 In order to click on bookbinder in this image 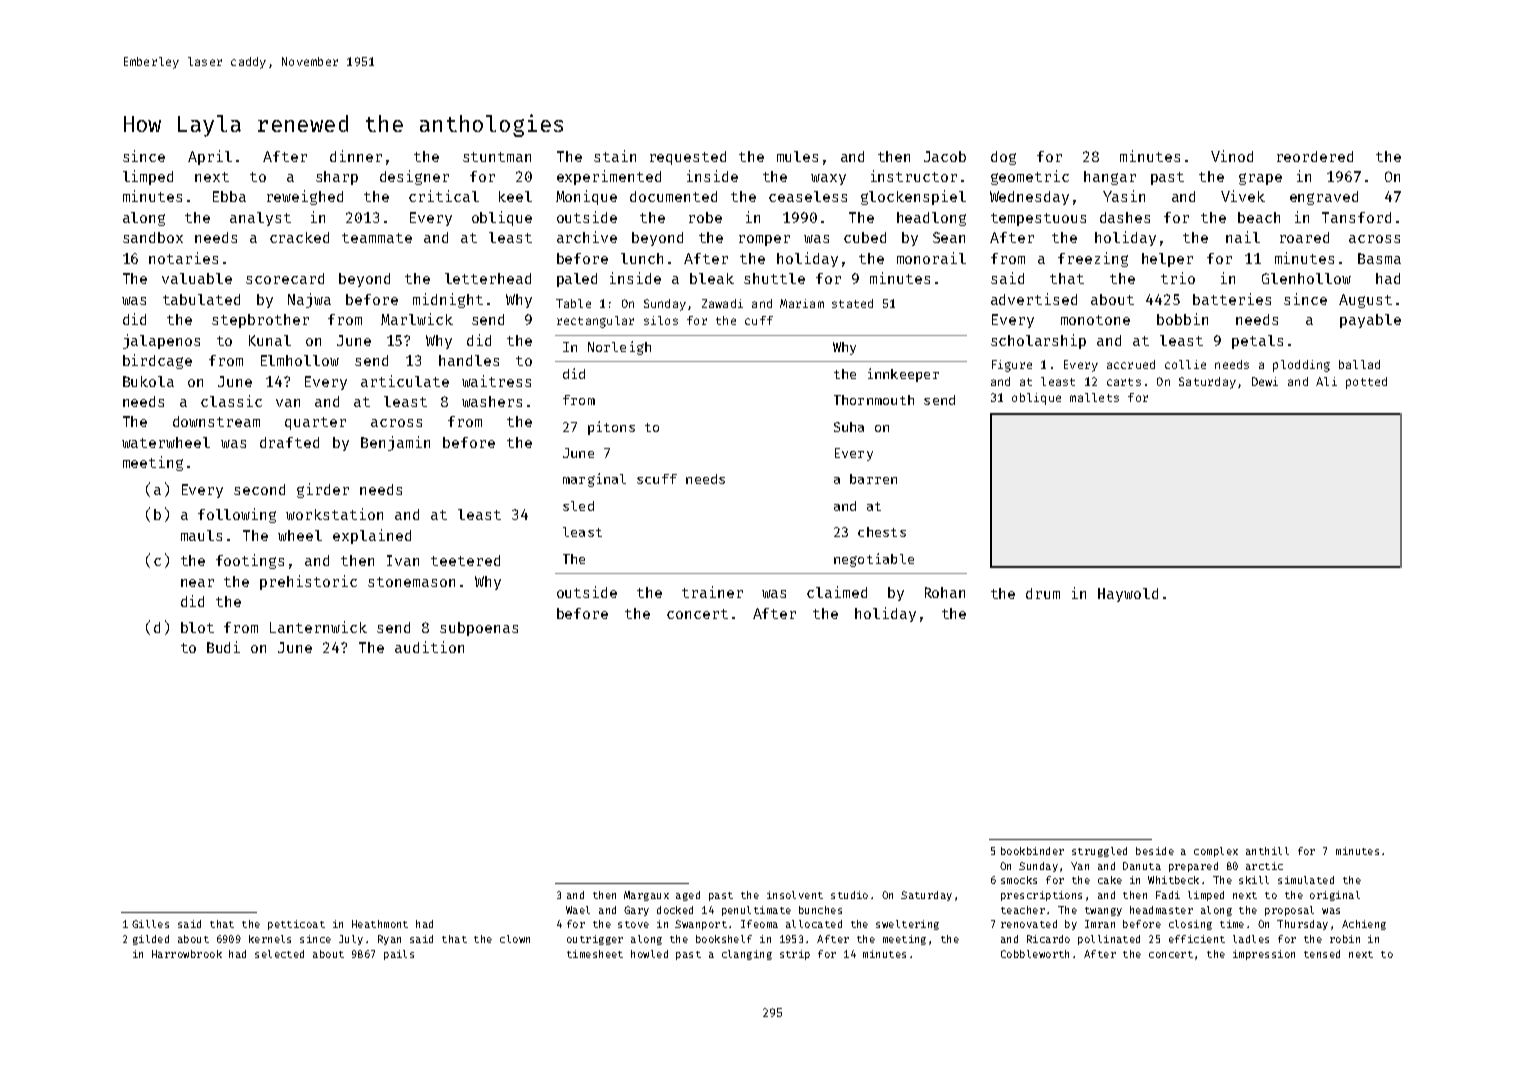, I will do `click(1032, 851)`.
